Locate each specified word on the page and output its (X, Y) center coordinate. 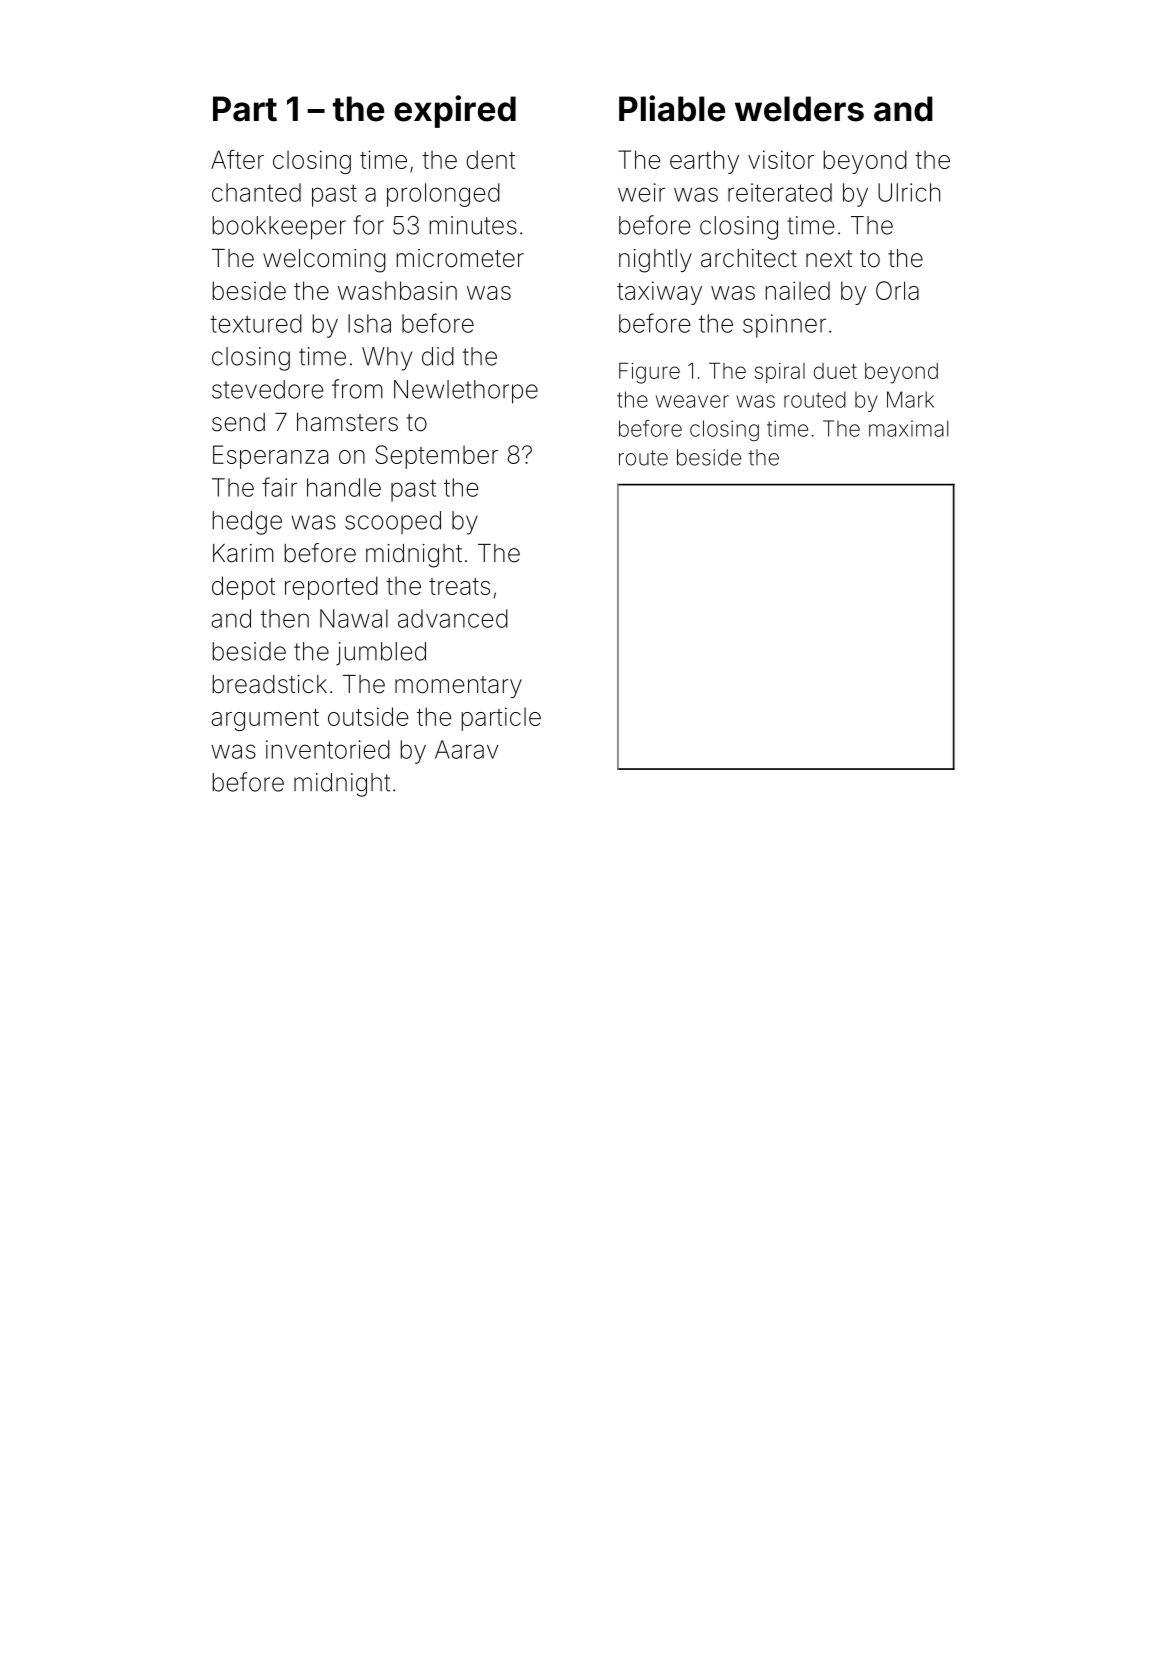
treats (459, 586)
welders (799, 109)
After (237, 159)
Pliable (672, 108)
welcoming (324, 261)
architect (749, 258)
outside (368, 716)
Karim (243, 553)
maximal (908, 428)
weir (641, 192)
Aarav (466, 749)
